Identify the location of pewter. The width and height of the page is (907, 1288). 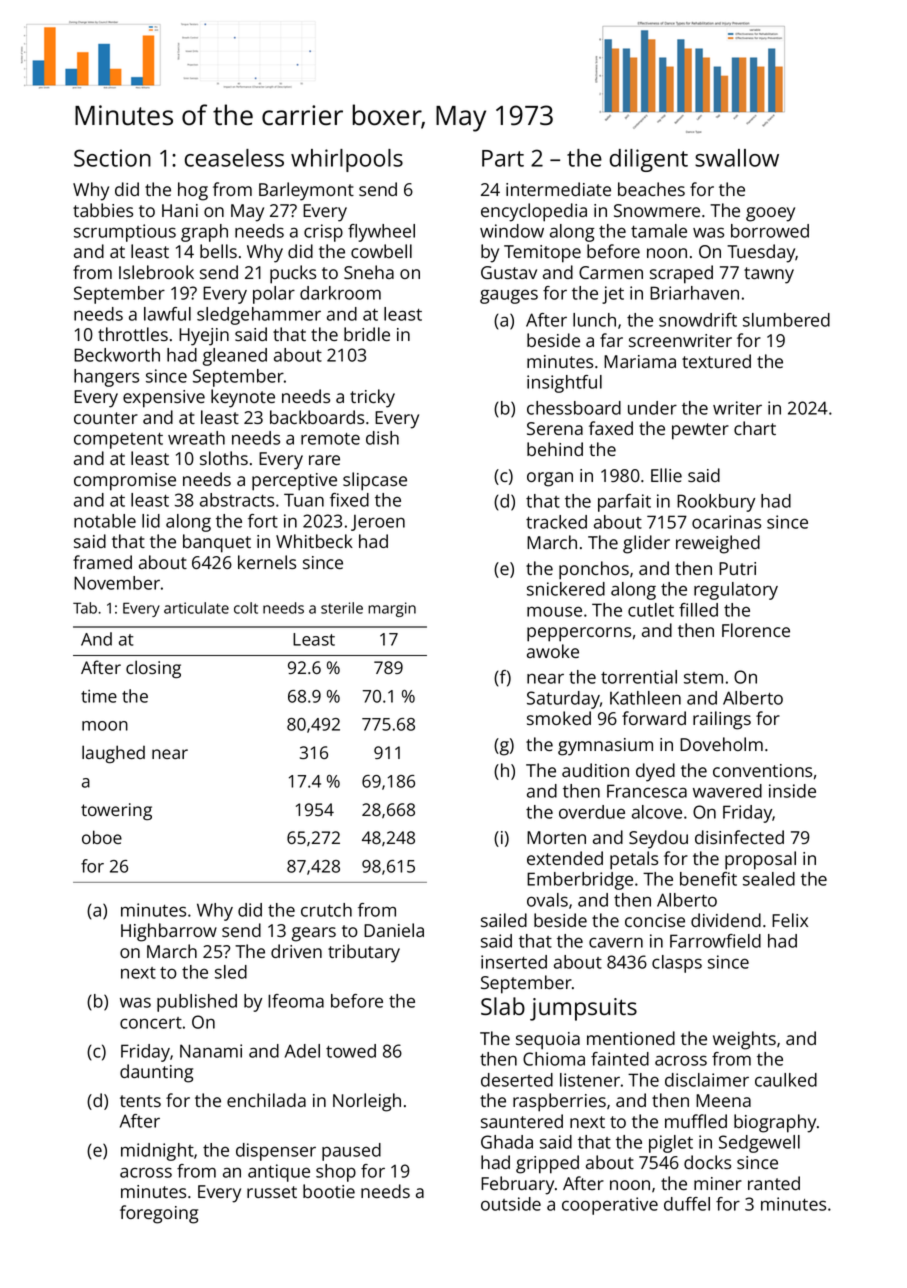
(700, 431).
